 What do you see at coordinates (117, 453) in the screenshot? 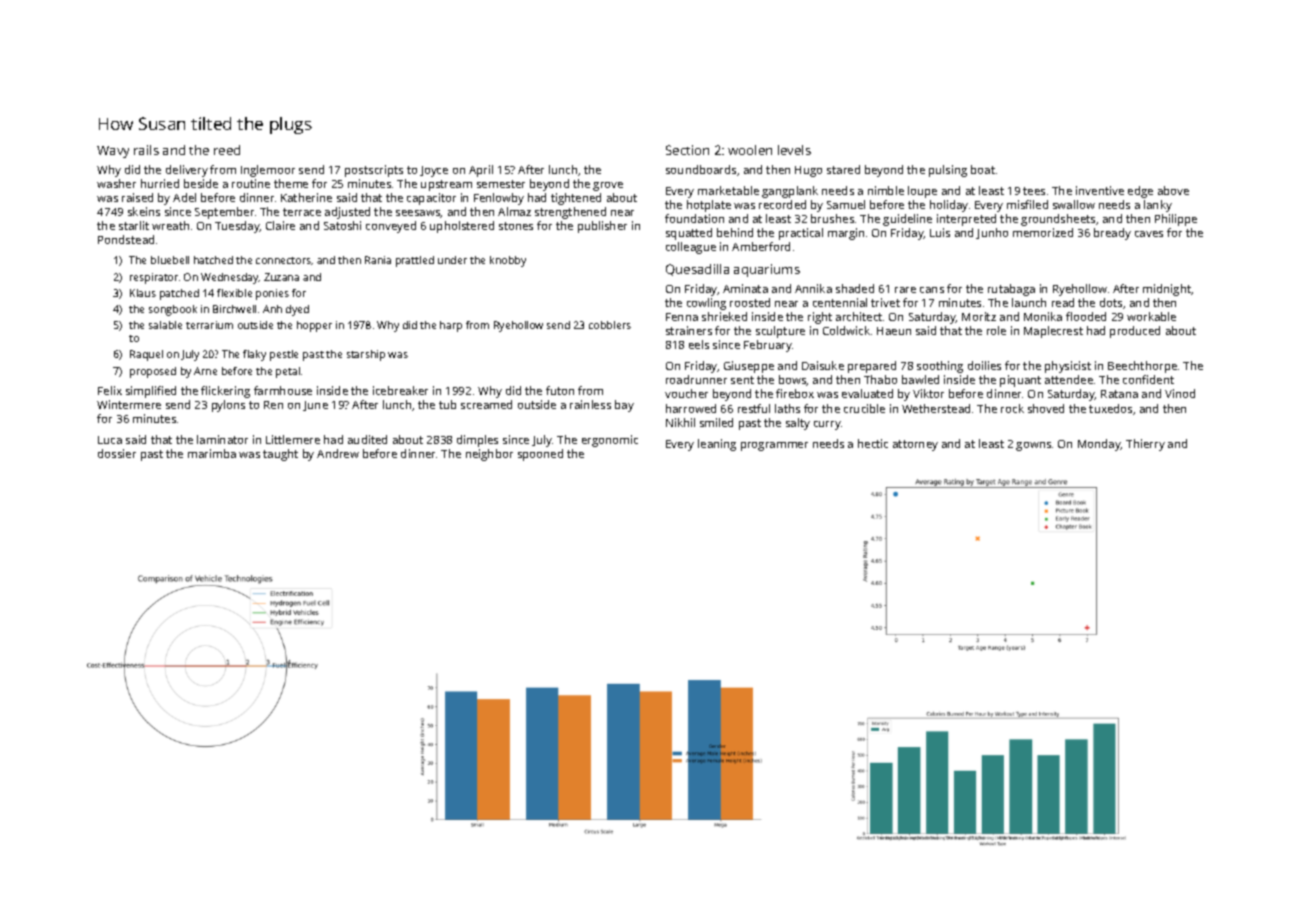
I see `dossier` at bounding box center [117, 453].
